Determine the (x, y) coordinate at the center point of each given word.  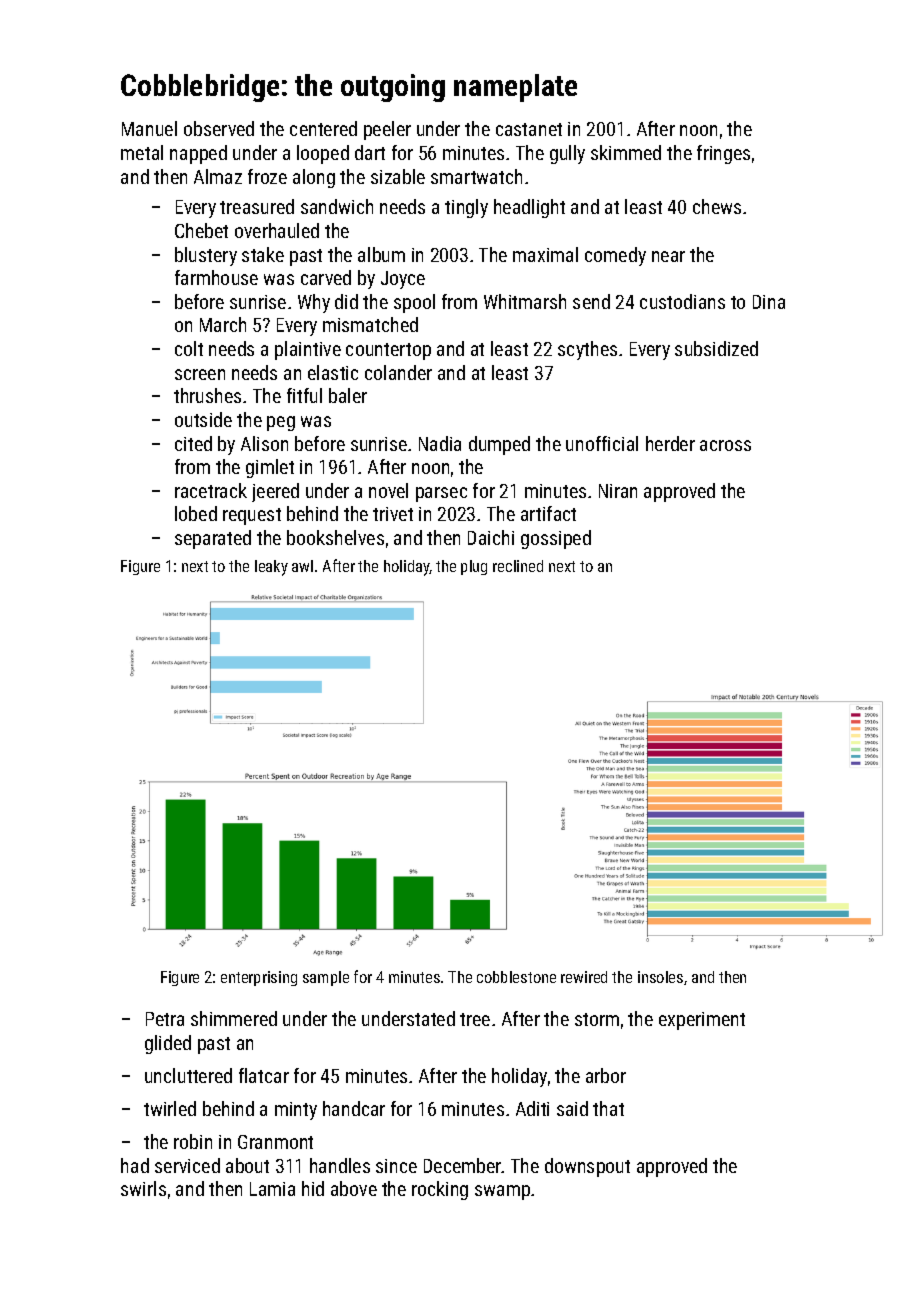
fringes (723, 154)
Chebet (201, 230)
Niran (618, 491)
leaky (271, 568)
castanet (529, 129)
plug (474, 567)
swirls (143, 1188)
